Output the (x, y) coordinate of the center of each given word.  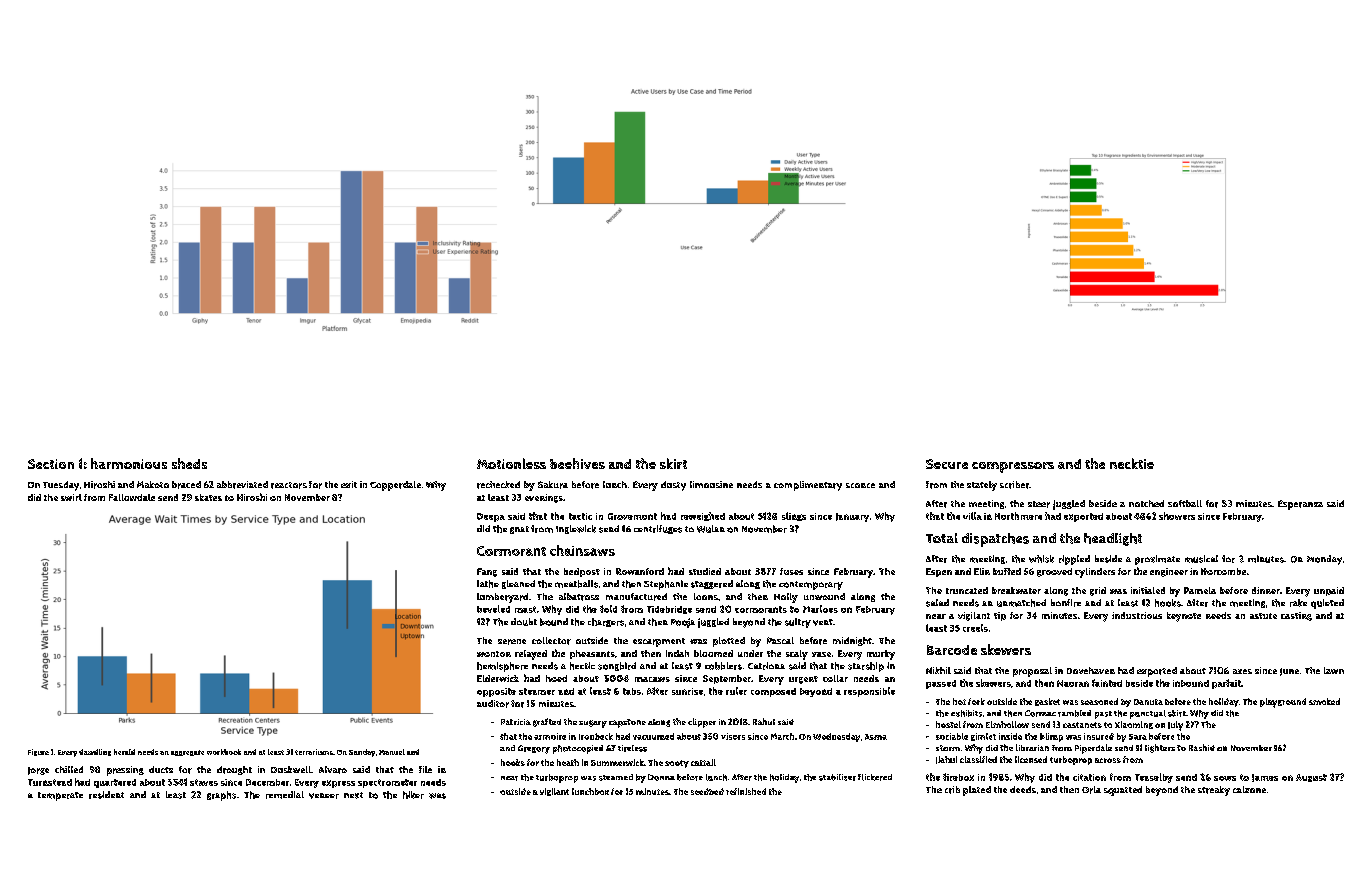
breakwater (1016, 590)
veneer (324, 796)
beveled (493, 609)
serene (512, 642)
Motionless (511, 463)
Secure (947, 464)
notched (1146, 503)
